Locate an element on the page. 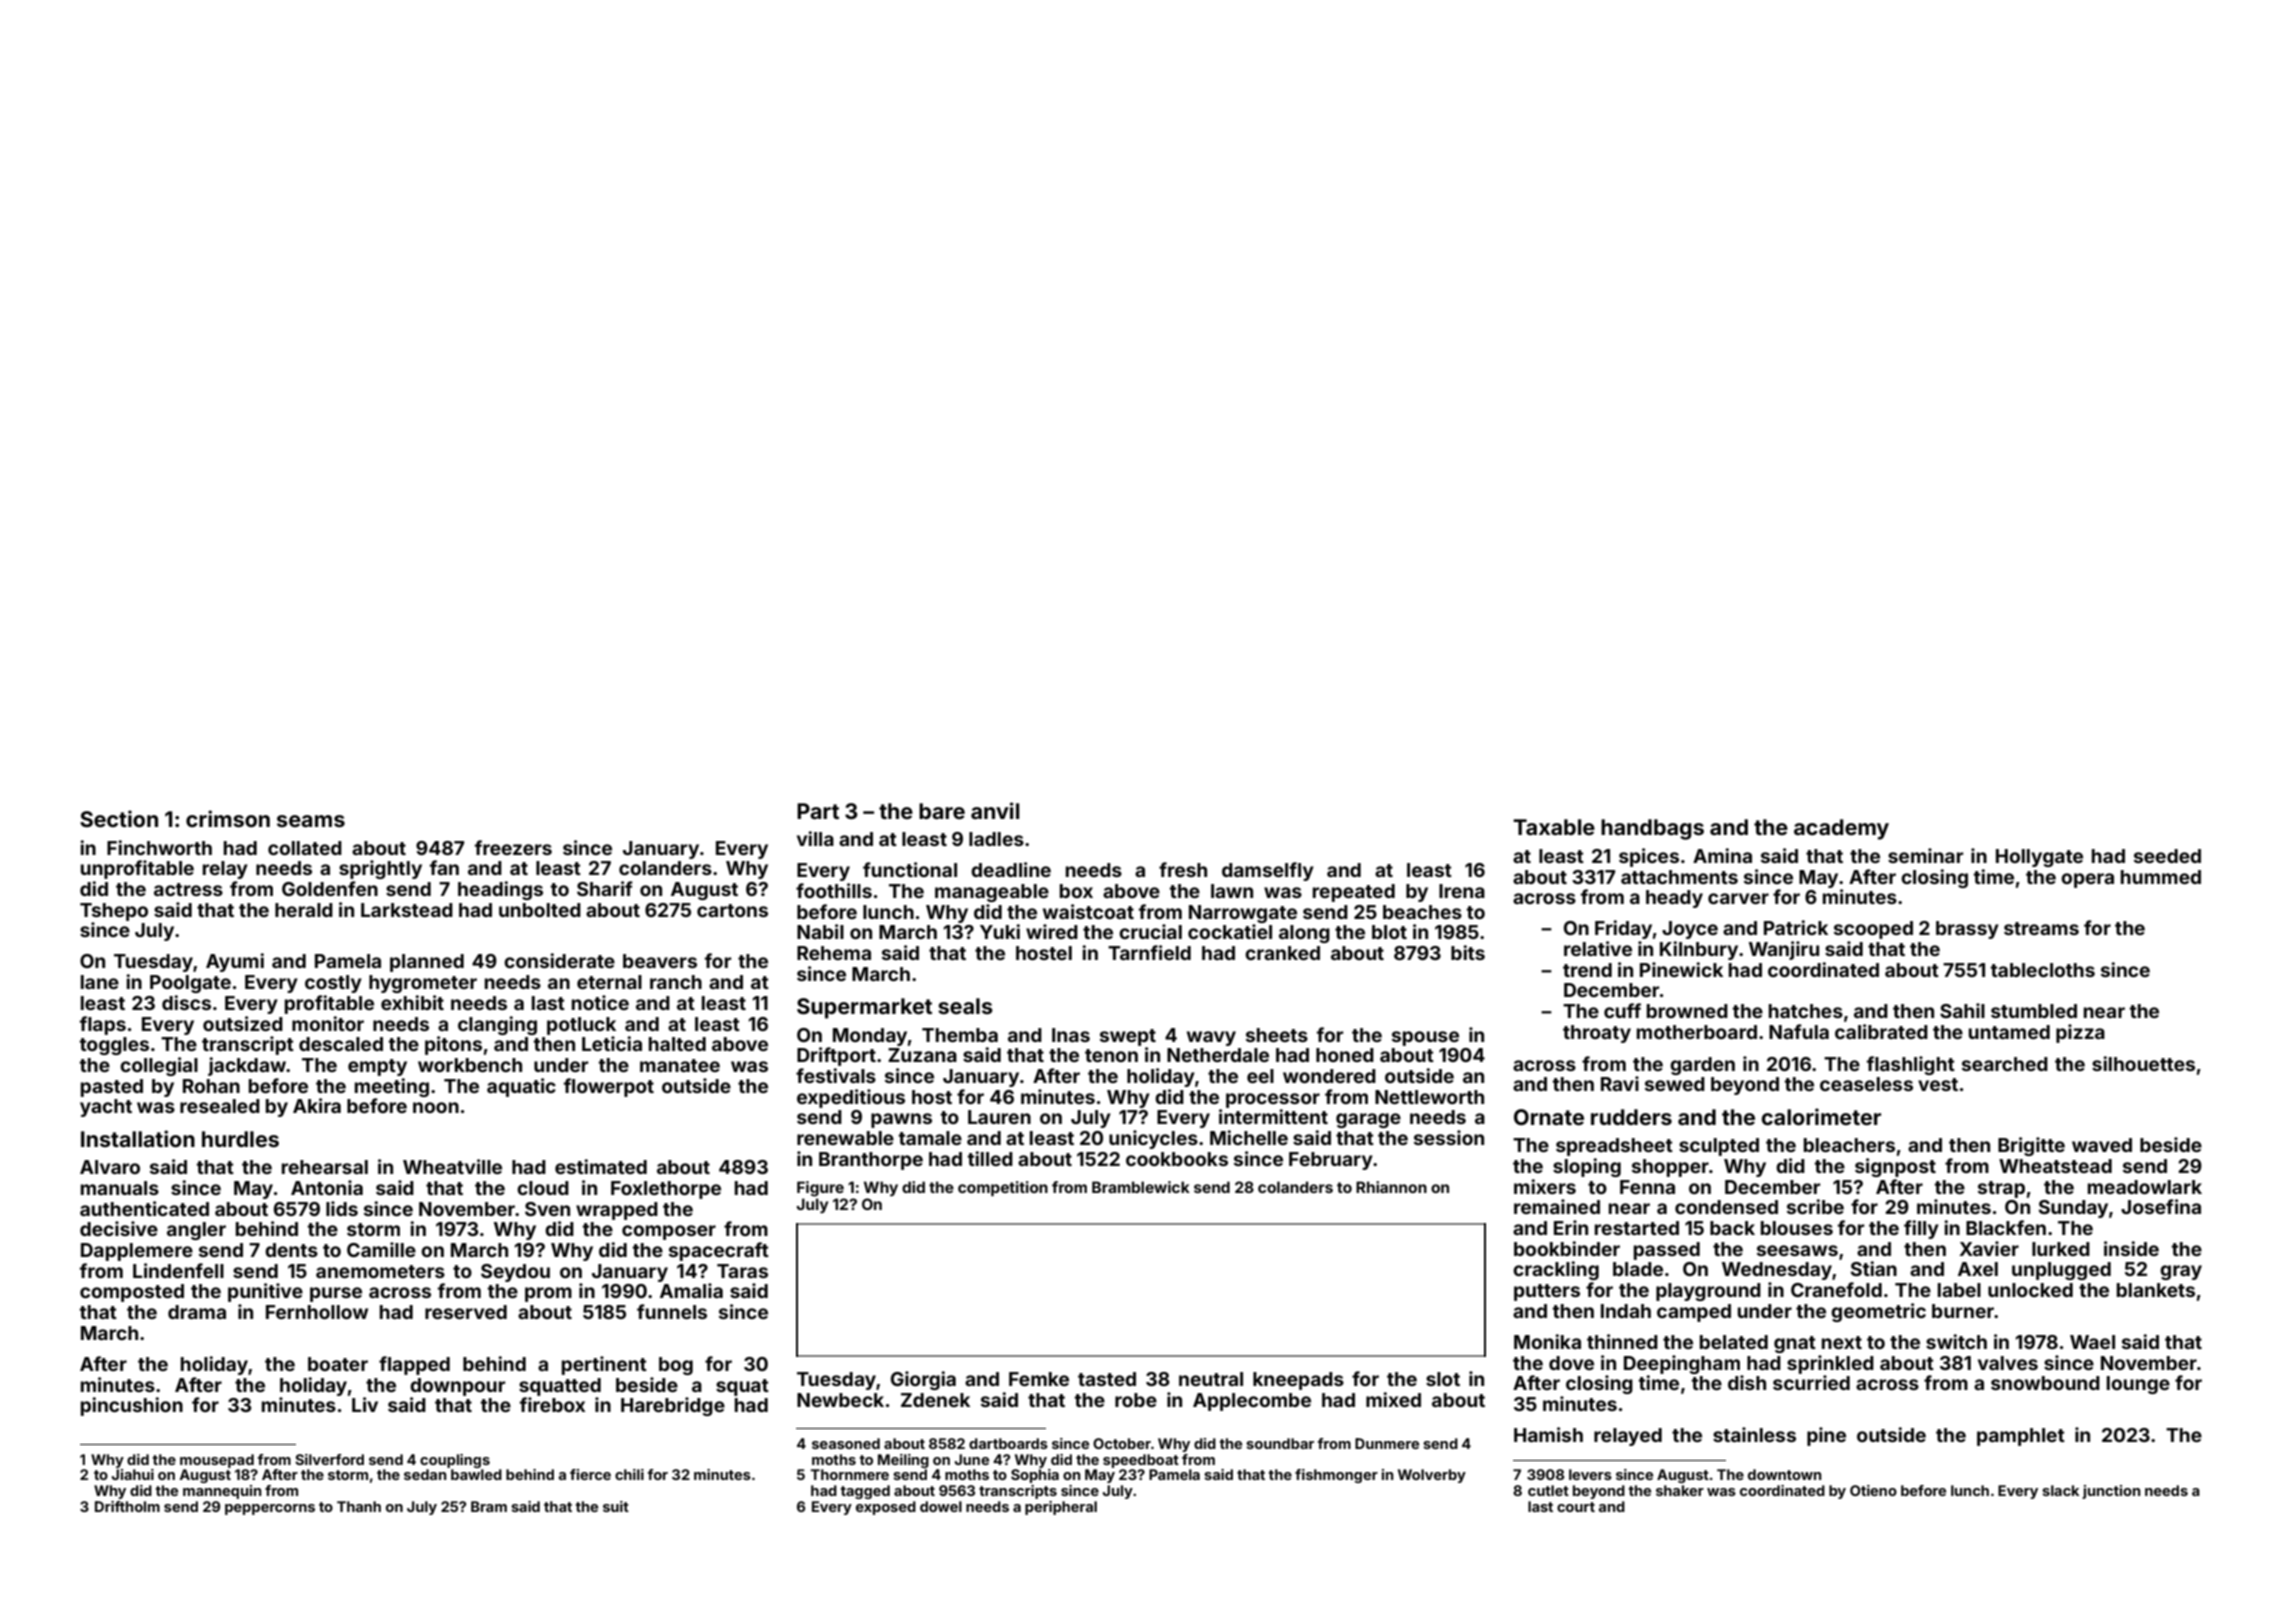  academy is located at coordinates (1841, 829).
